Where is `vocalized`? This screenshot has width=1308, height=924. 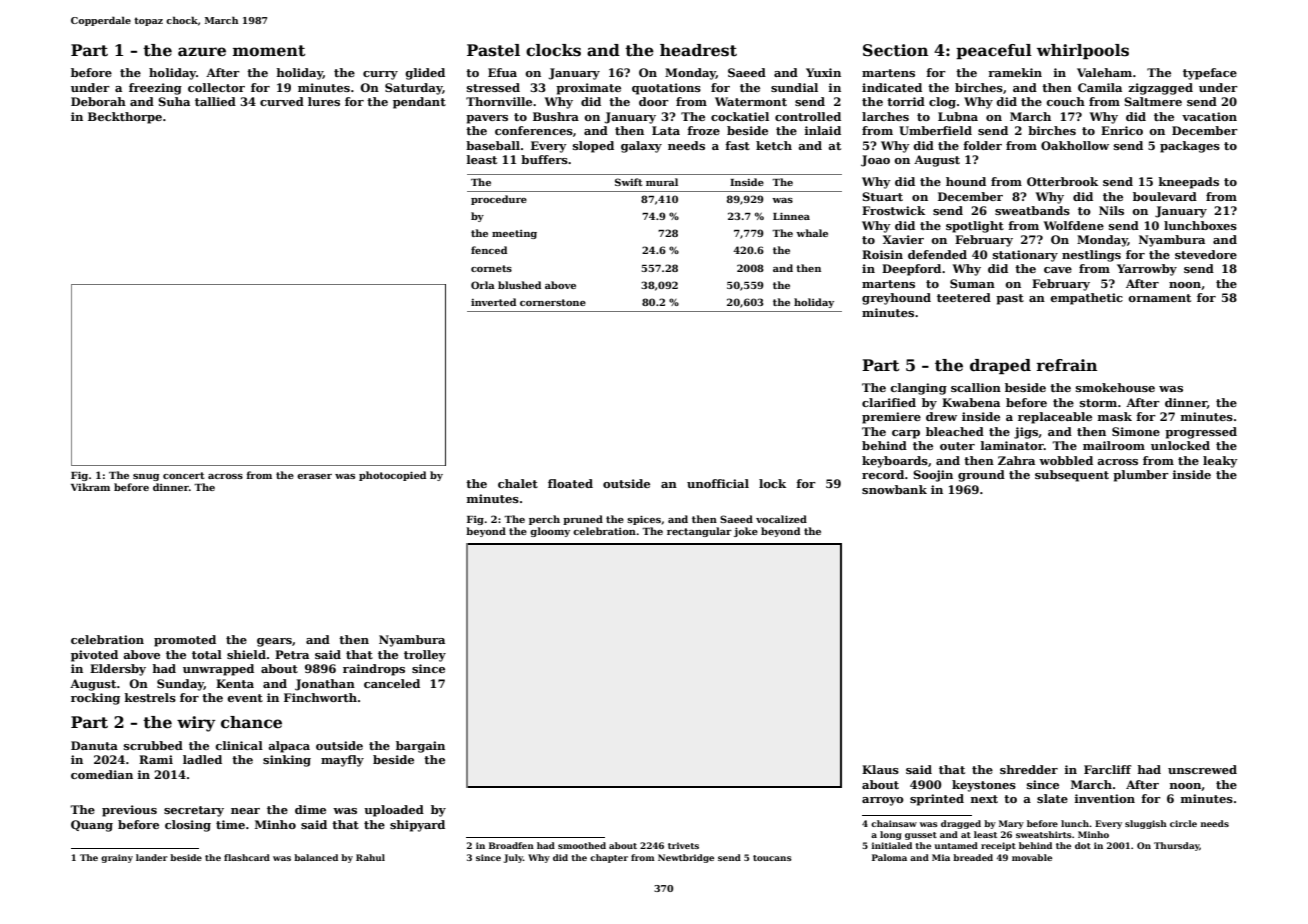
vocalized is located at coordinates (781, 519).
